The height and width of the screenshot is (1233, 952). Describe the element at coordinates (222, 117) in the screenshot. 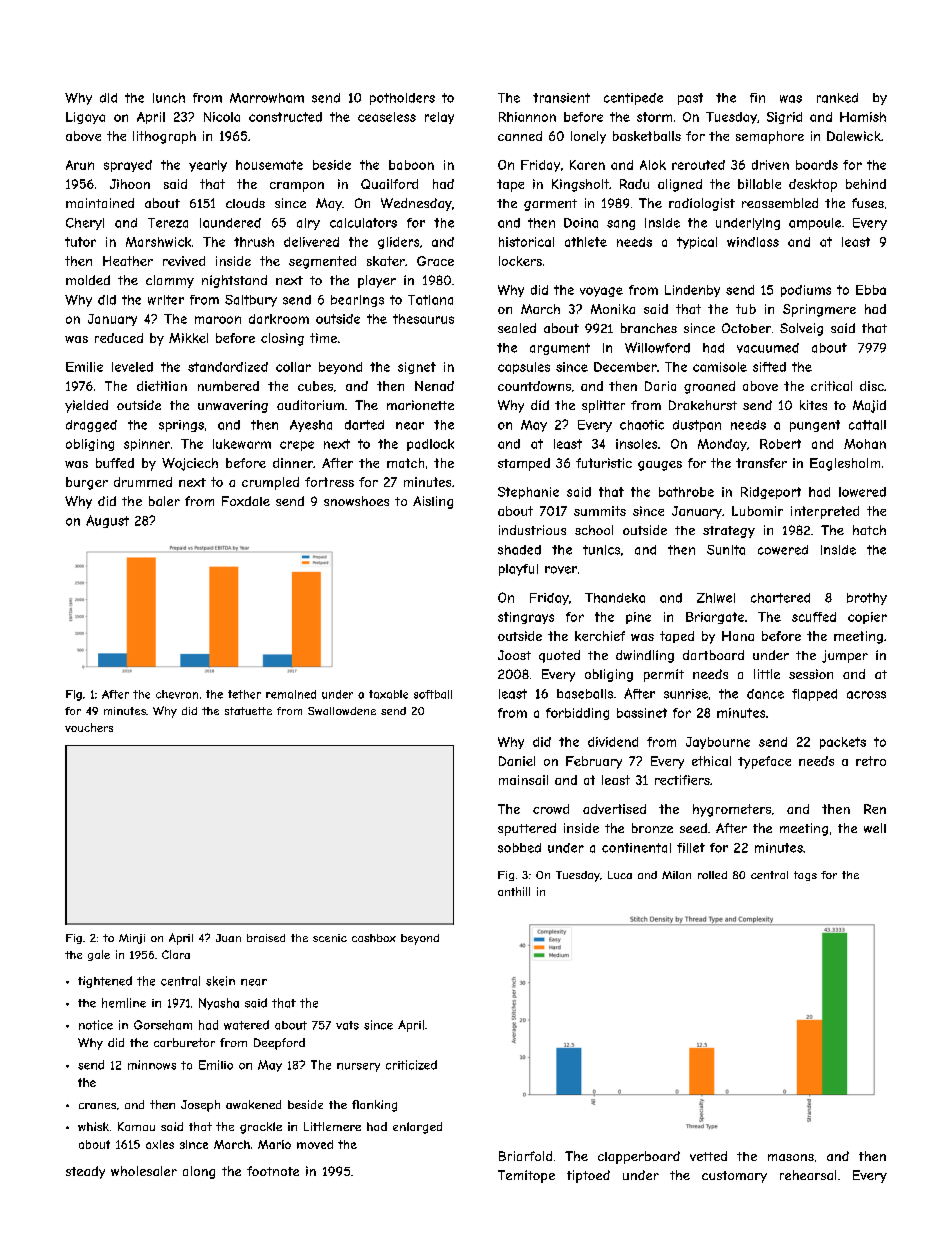

I see `Nicola` at that location.
